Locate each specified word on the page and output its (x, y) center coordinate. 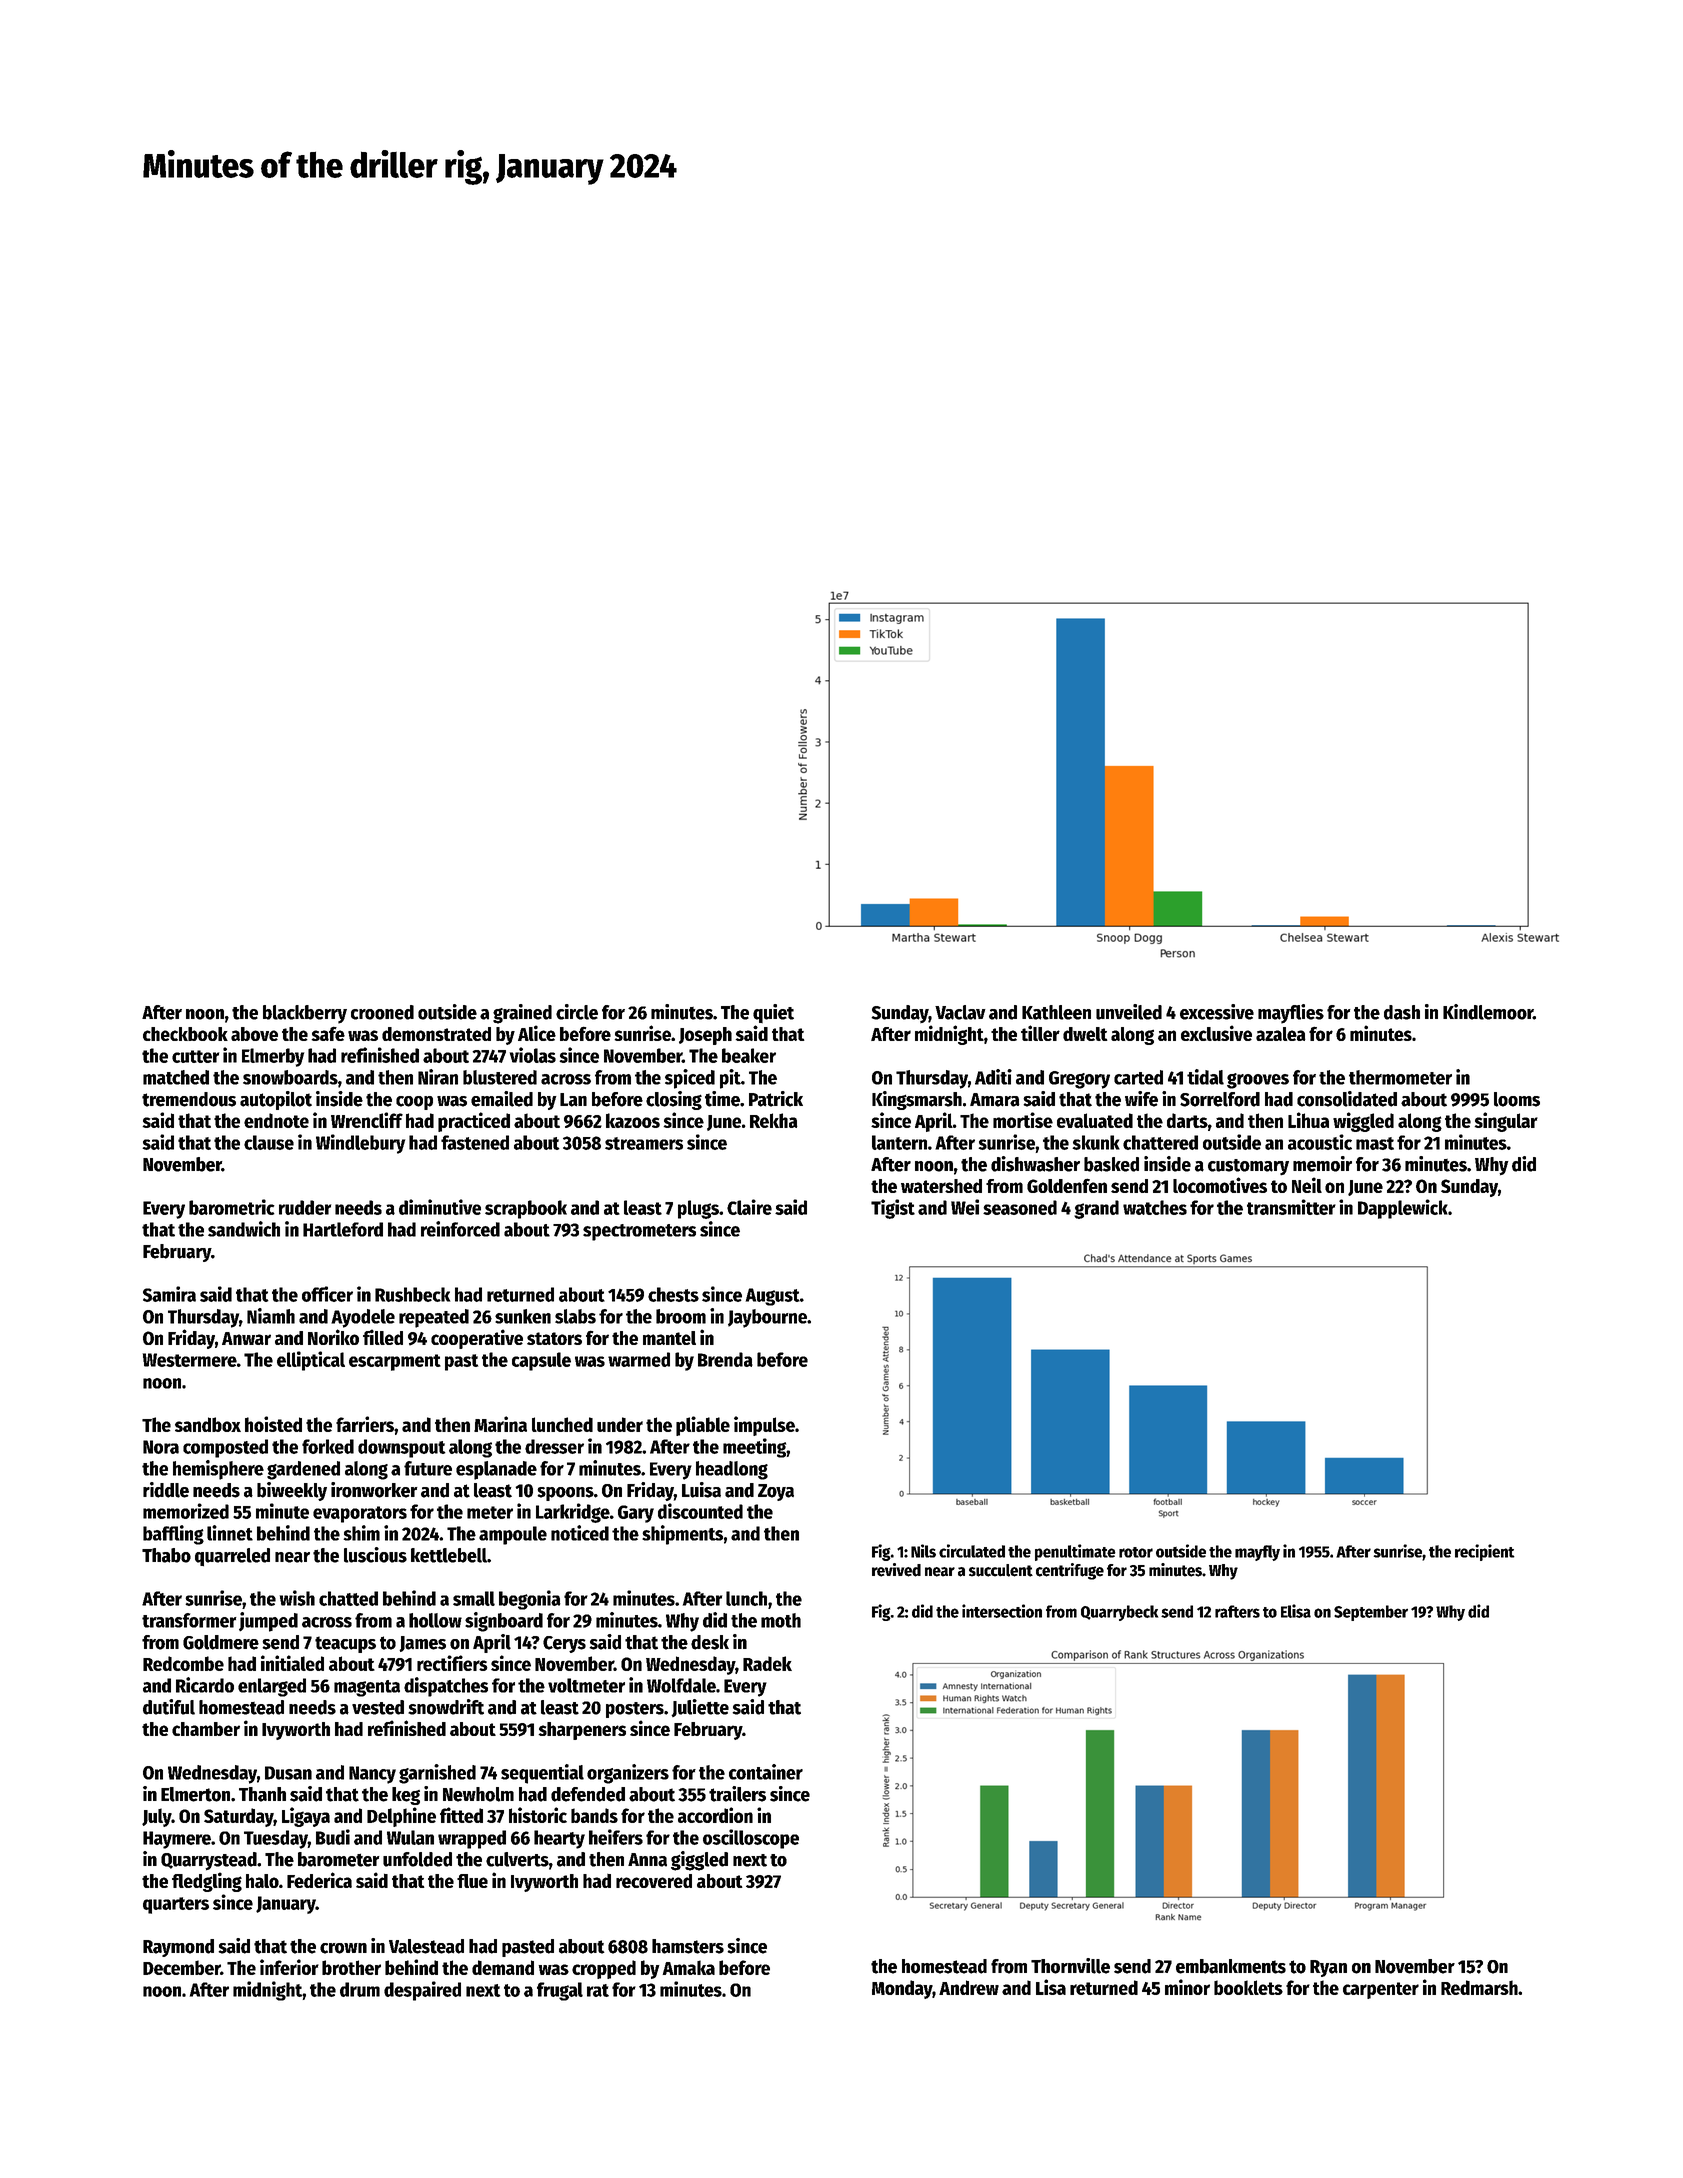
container (766, 1772)
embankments (1231, 1966)
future (428, 1468)
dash (1402, 1012)
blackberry (305, 1014)
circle (577, 1012)
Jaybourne (767, 1318)
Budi (333, 1837)
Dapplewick (1403, 1209)
